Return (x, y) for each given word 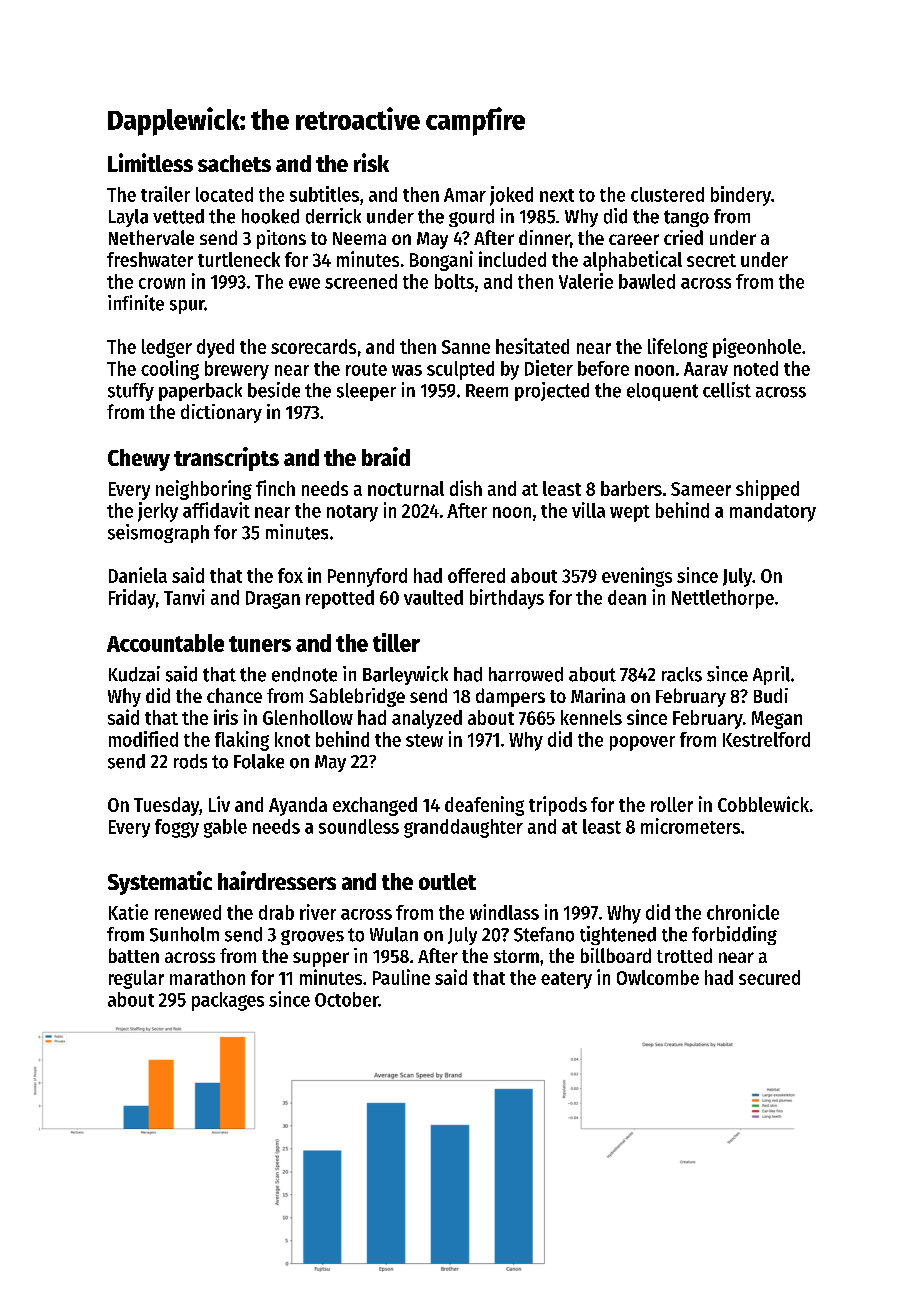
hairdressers (277, 880)
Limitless (150, 162)
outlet (447, 881)
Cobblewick (763, 804)
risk (371, 162)
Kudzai (134, 674)
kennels (591, 717)
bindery (741, 196)
